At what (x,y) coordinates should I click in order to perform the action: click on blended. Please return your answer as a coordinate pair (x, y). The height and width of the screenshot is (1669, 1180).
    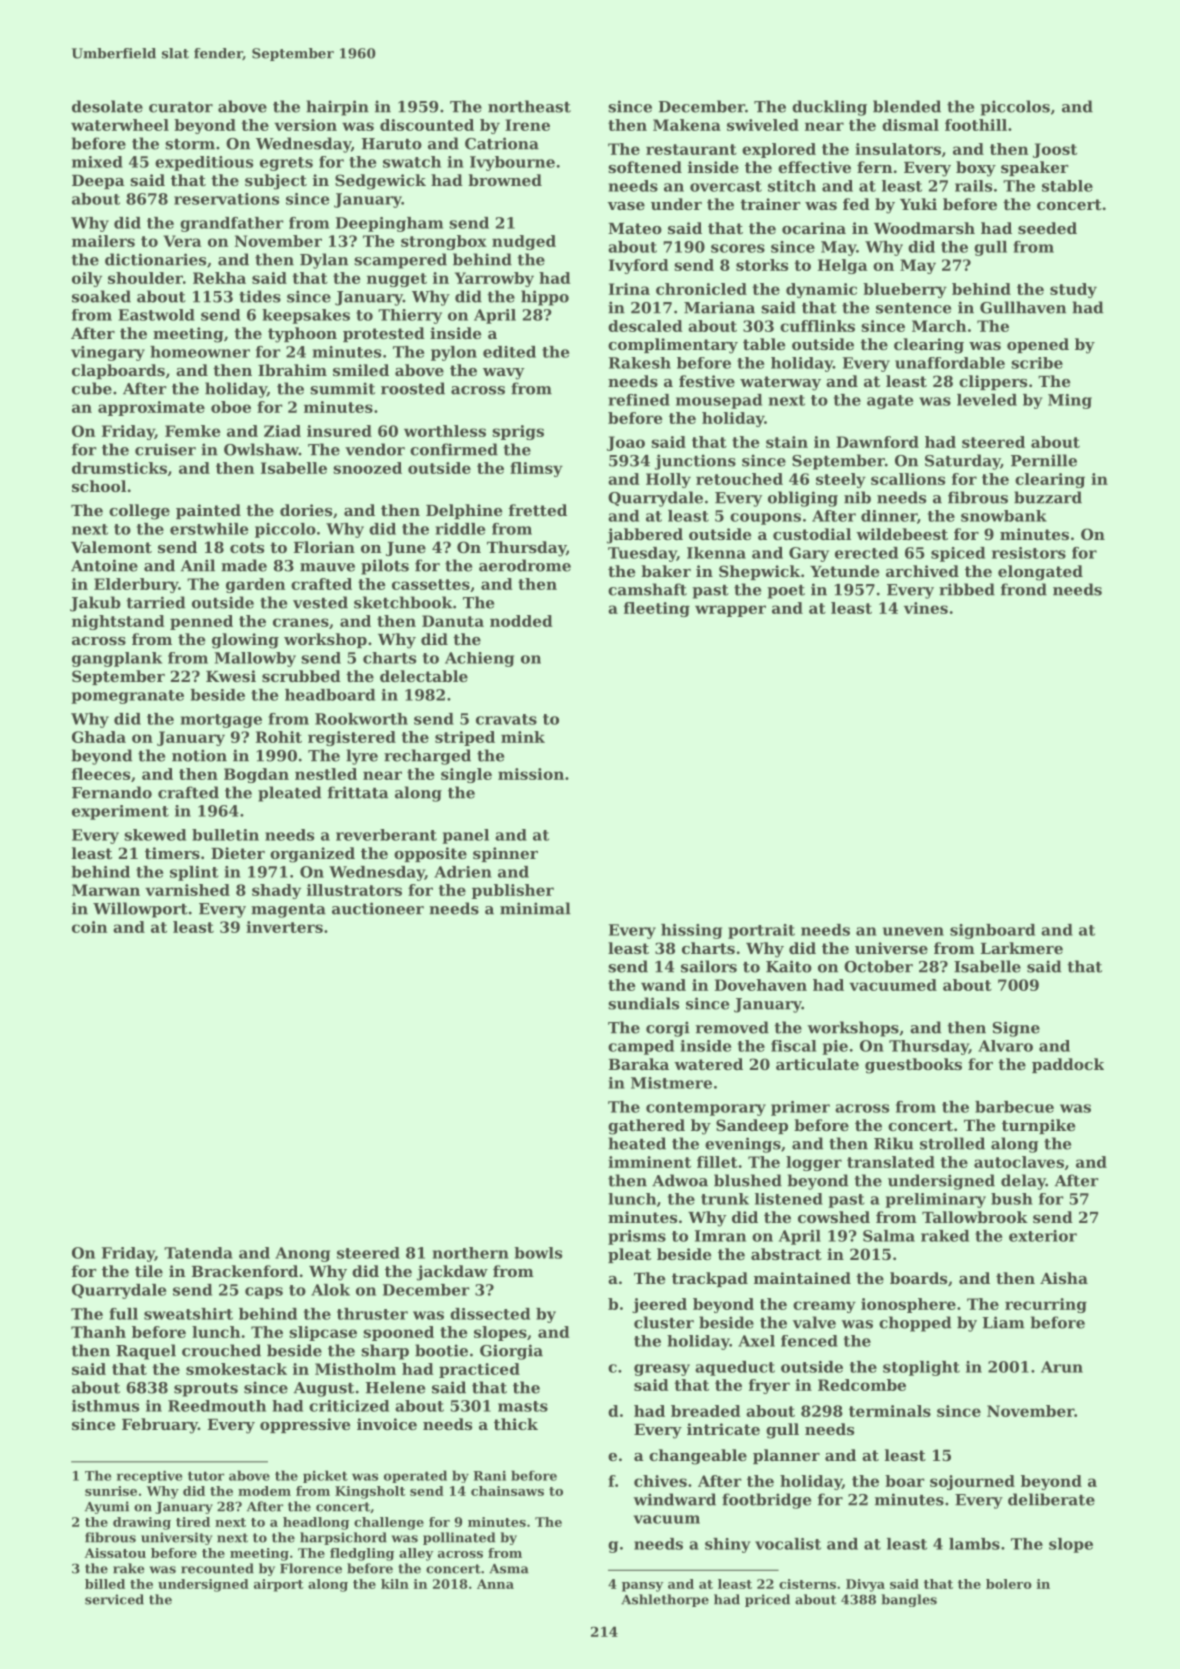
    Looking at the image, I should click on (907, 106).
